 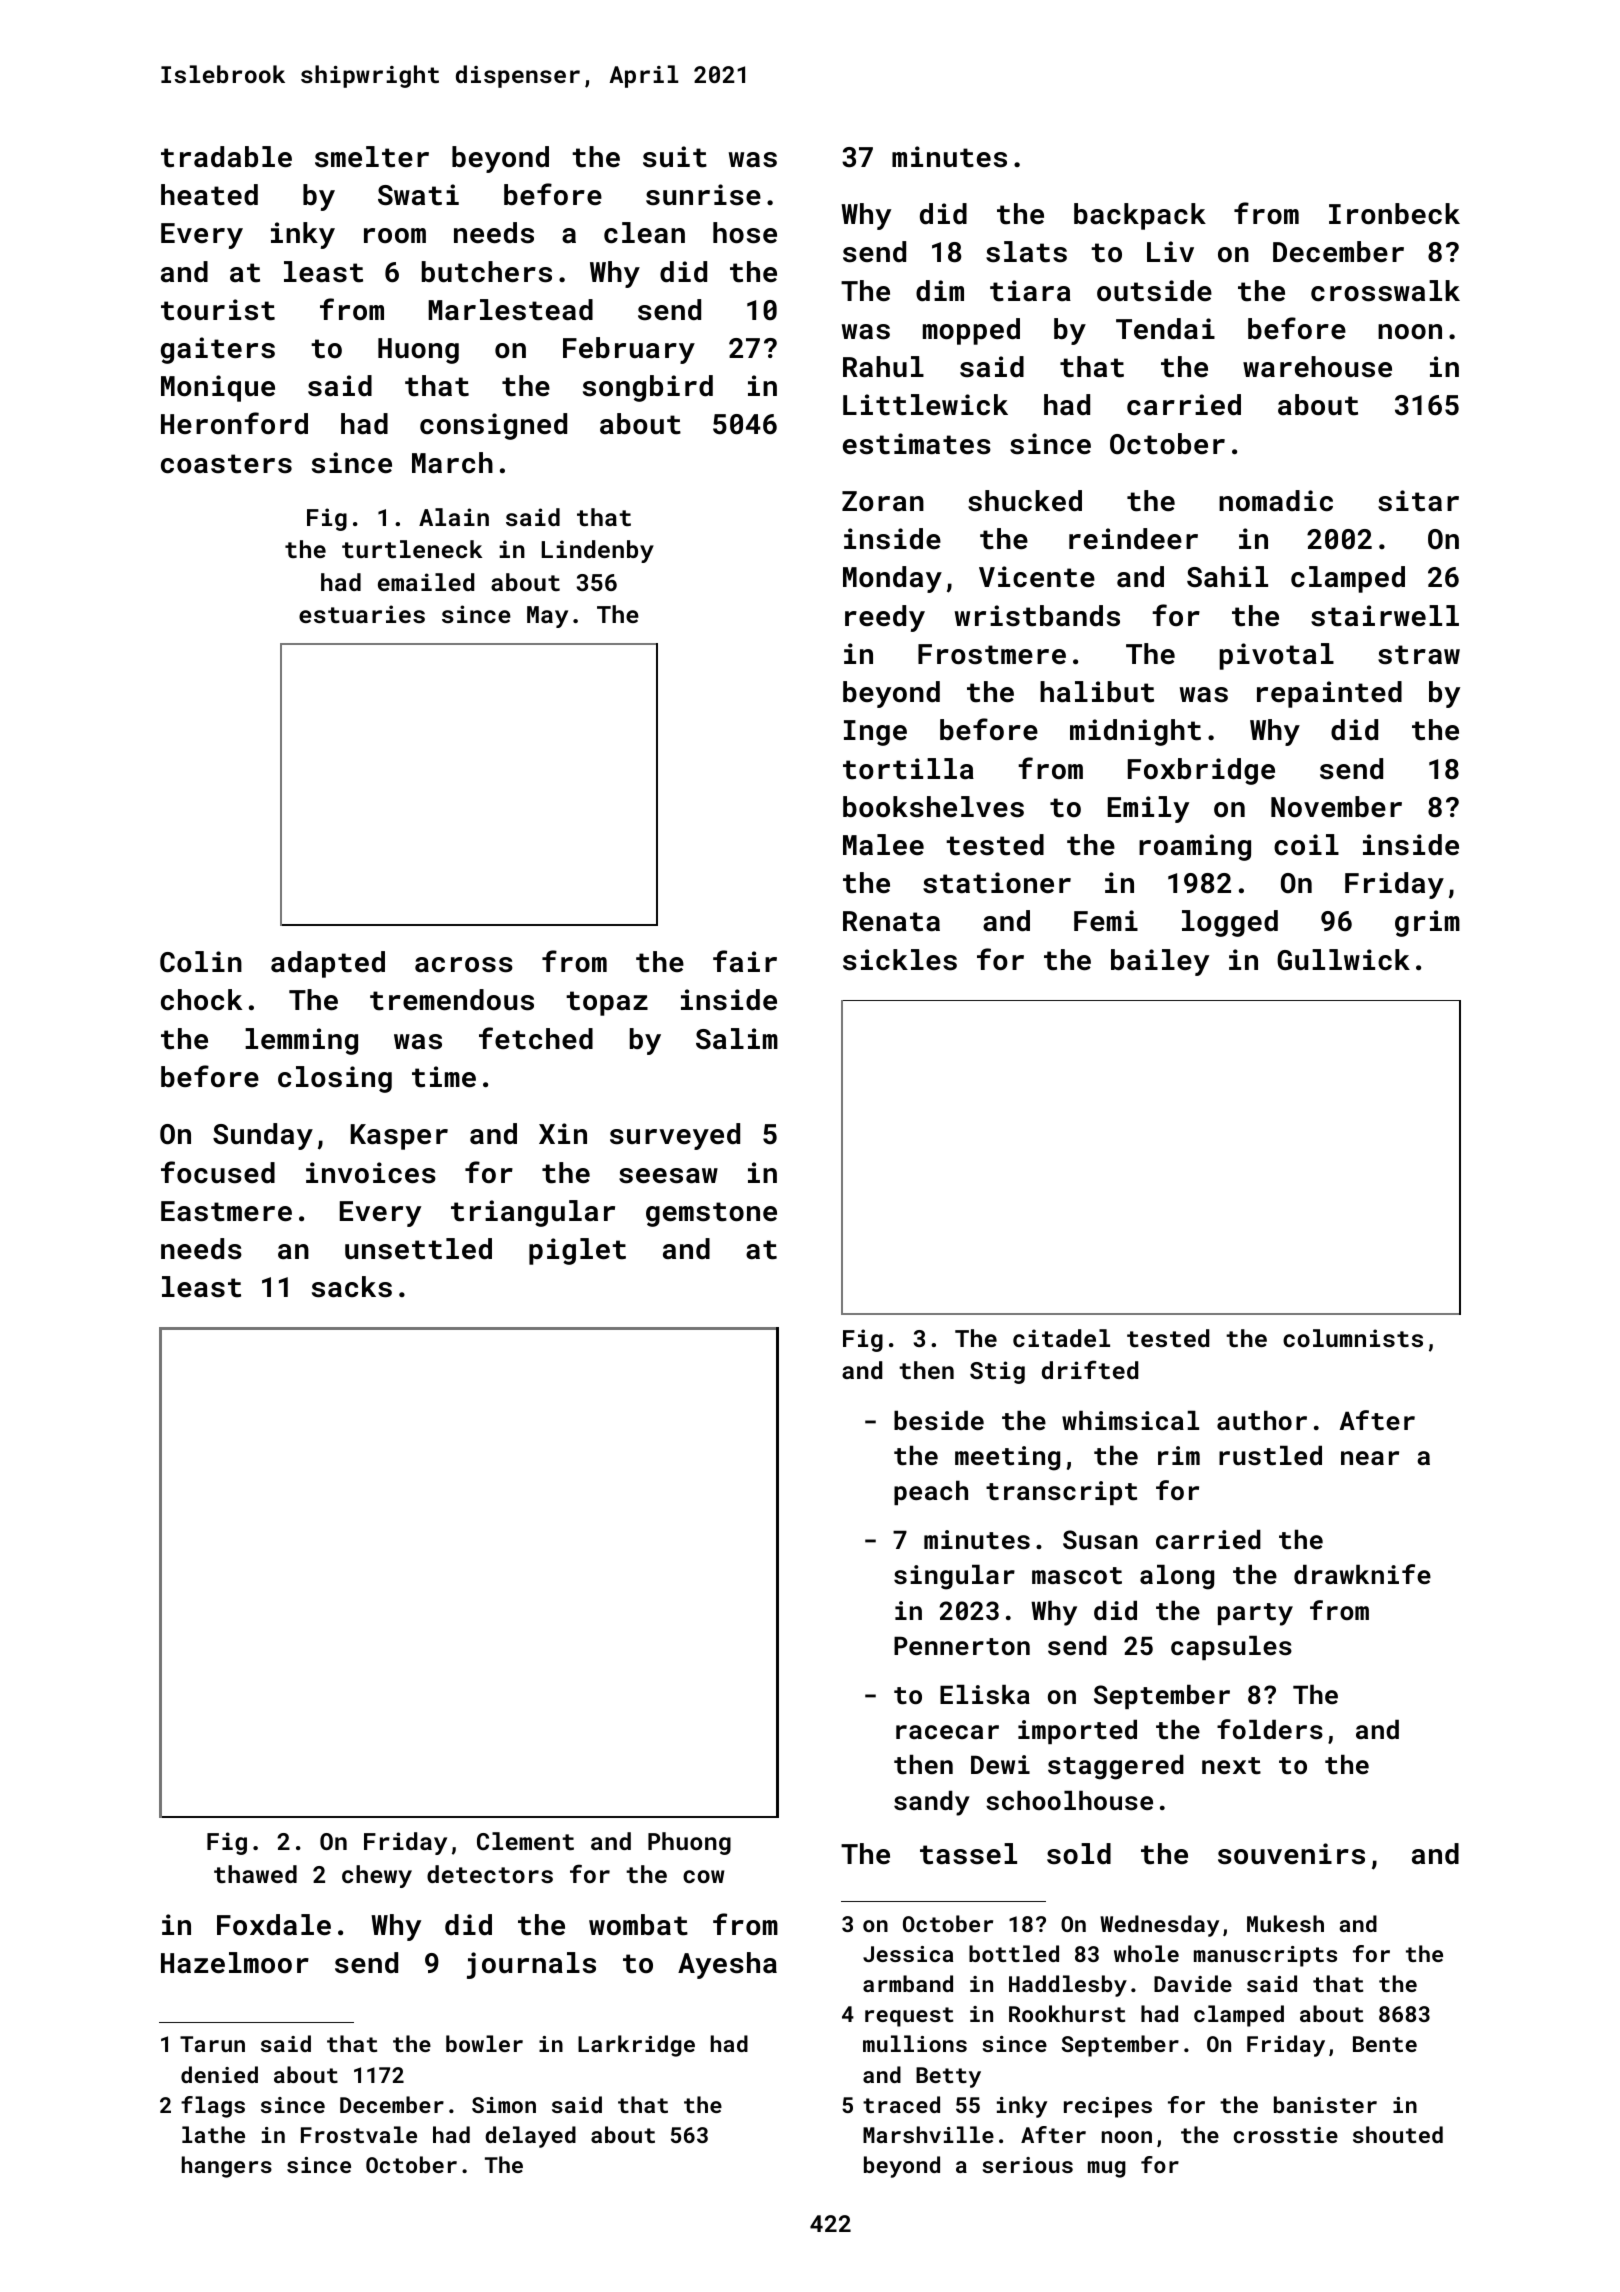 I want to click on delayed, so click(x=530, y=2137).
